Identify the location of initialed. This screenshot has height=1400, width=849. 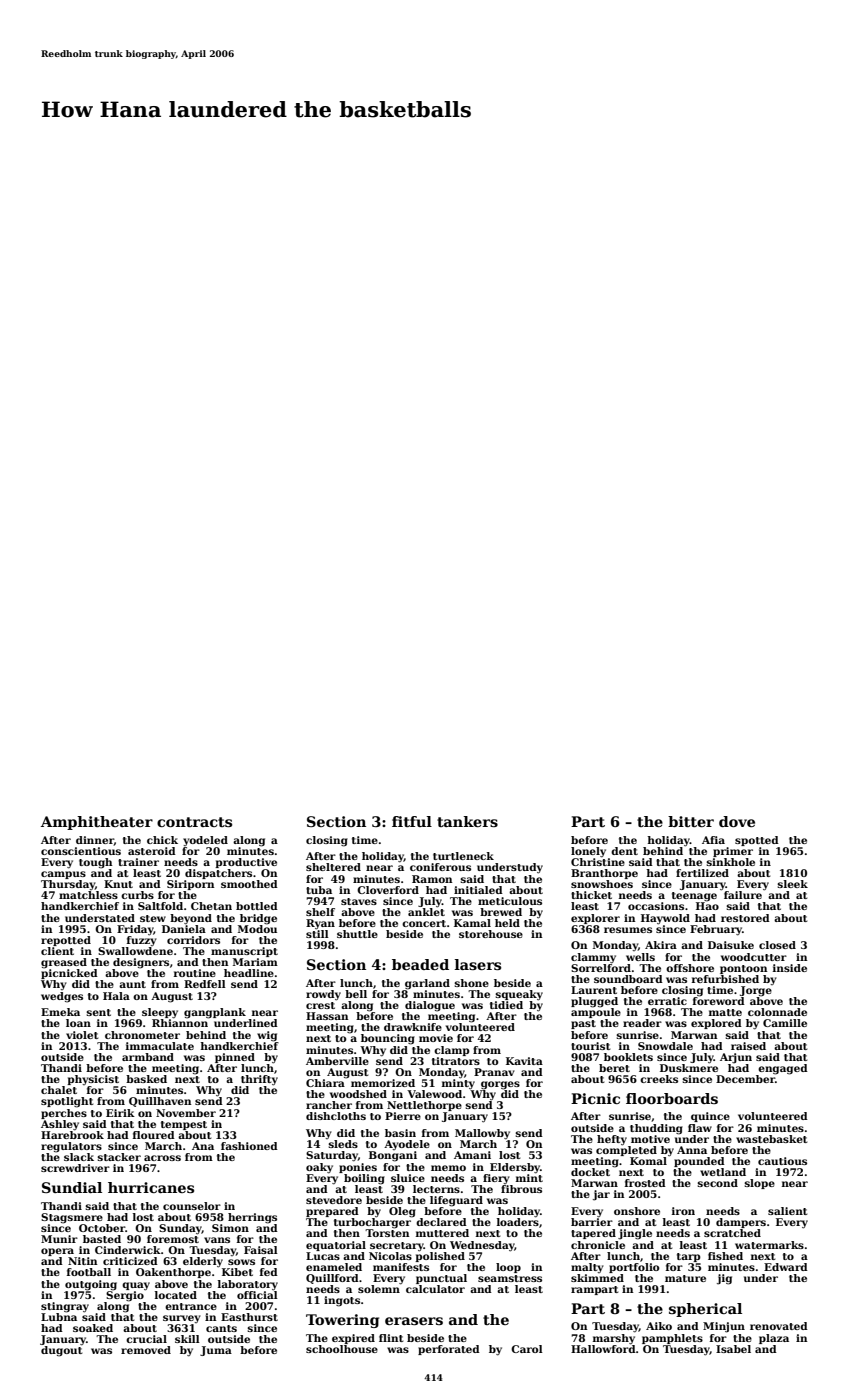
(478, 890).
